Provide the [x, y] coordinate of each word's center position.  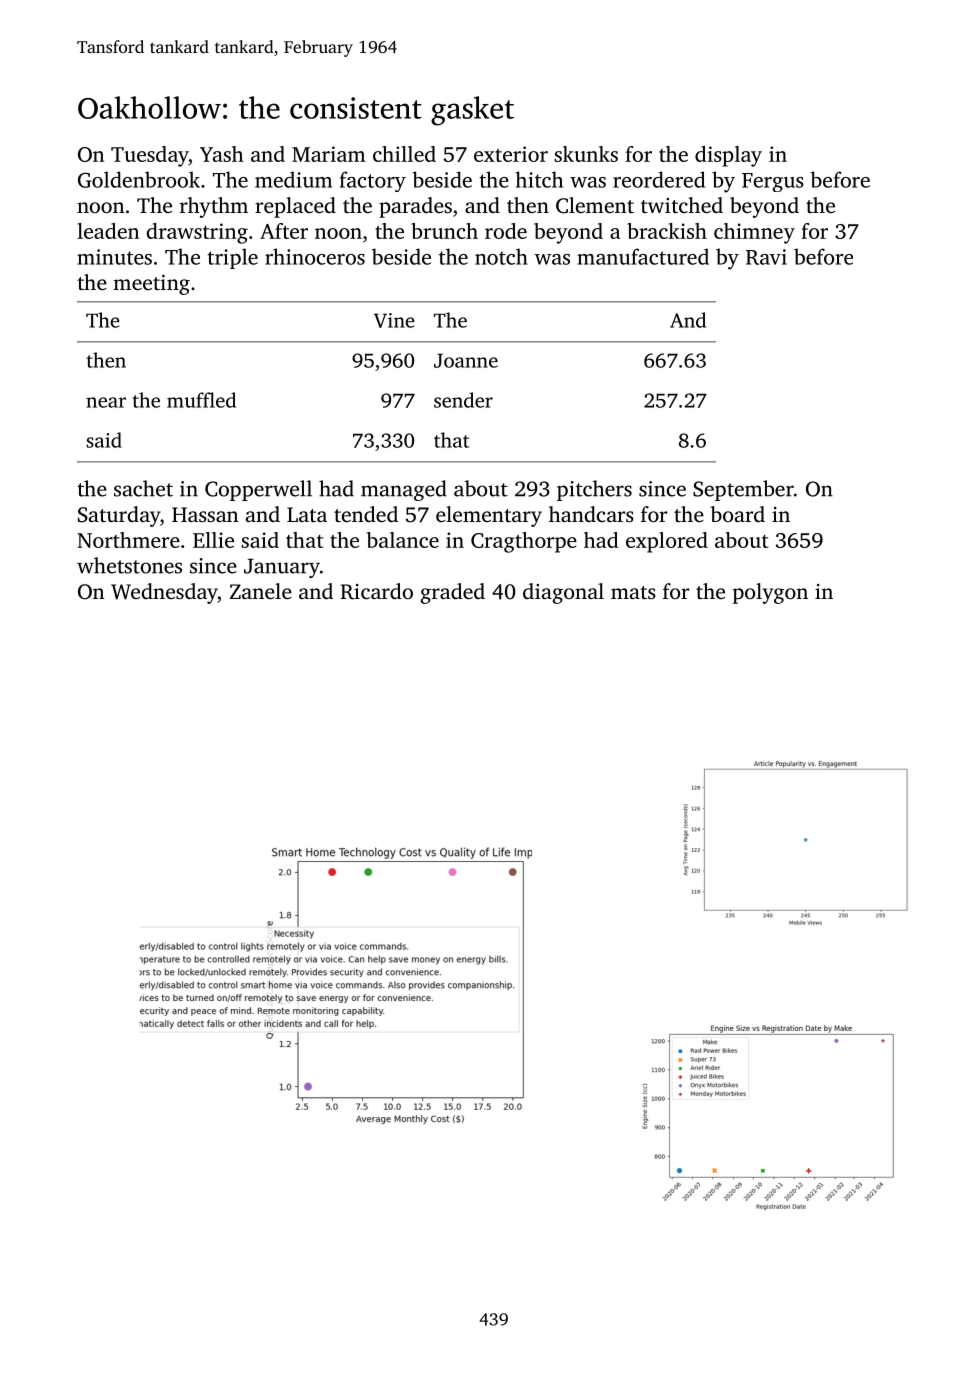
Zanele [261, 591]
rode [506, 231]
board [737, 514]
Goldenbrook [139, 179]
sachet [143, 488]
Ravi [766, 257]
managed [404, 490]
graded [453, 593]
